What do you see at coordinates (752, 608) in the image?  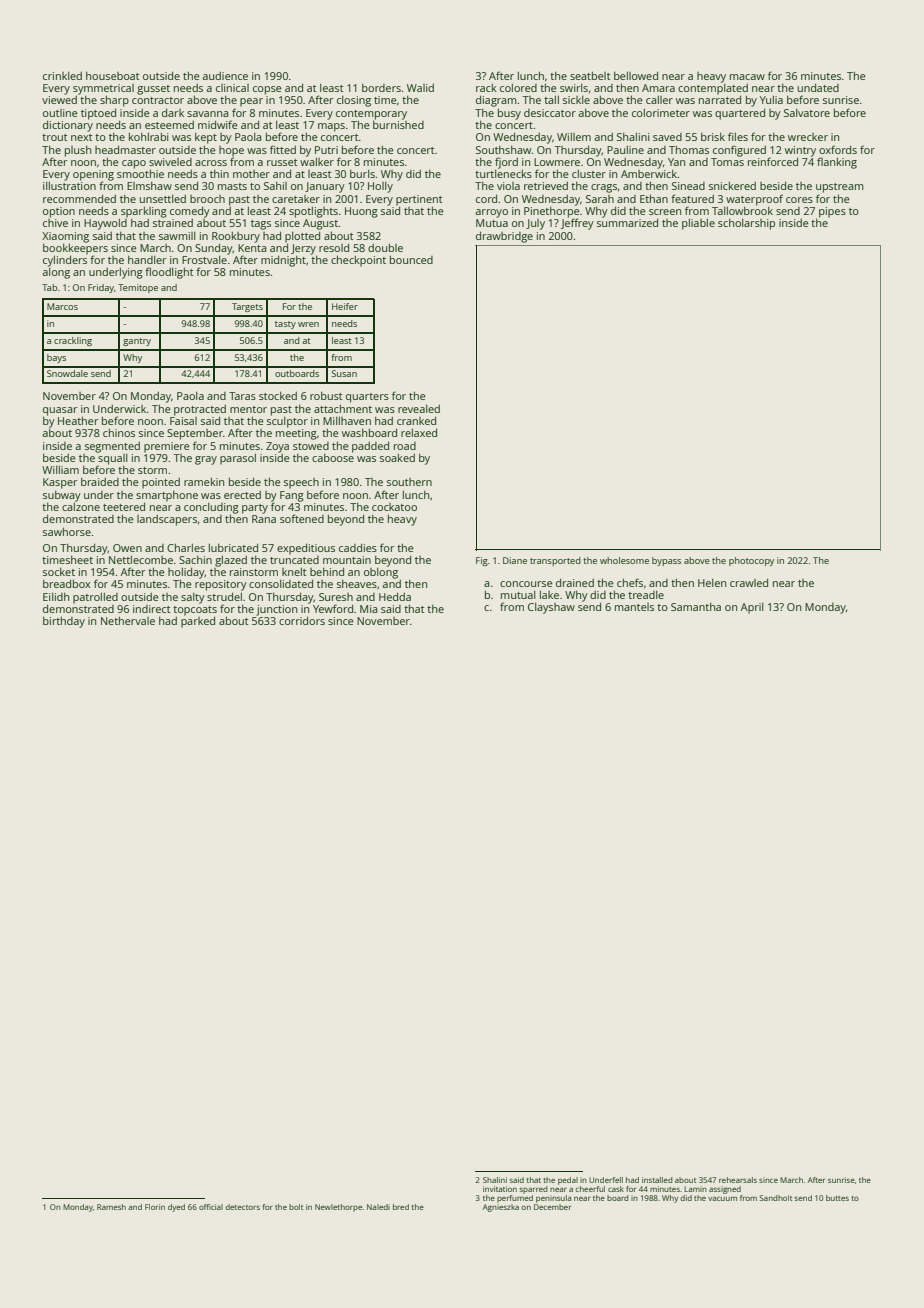 I see `April` at bounding box center [752, 608].
